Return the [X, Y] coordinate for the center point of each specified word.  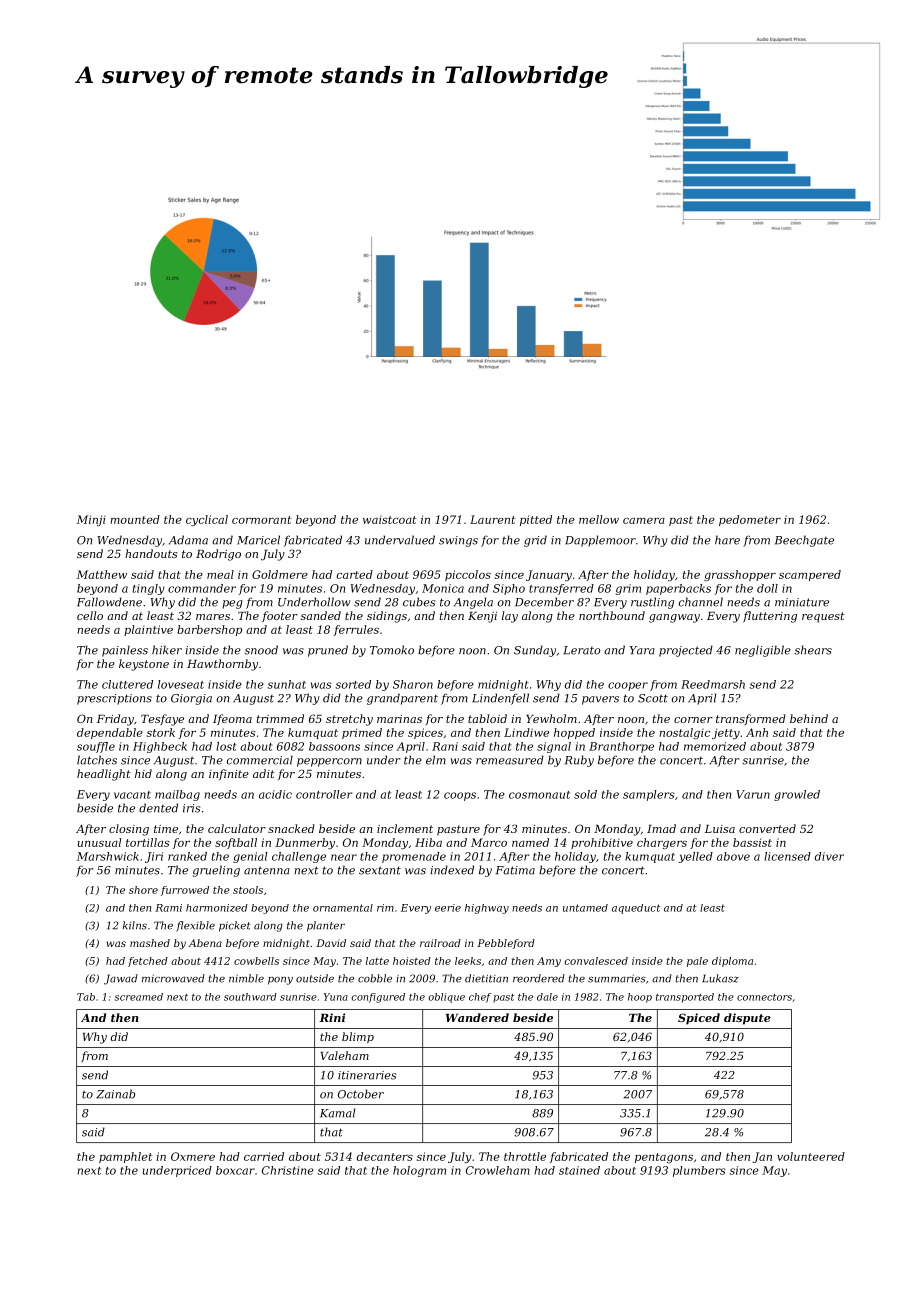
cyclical [207, 520]
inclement [405, 828]
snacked [291, 828]
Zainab [115, 1094]
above [733, 856]
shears [813, 650]
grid [535, 541]
